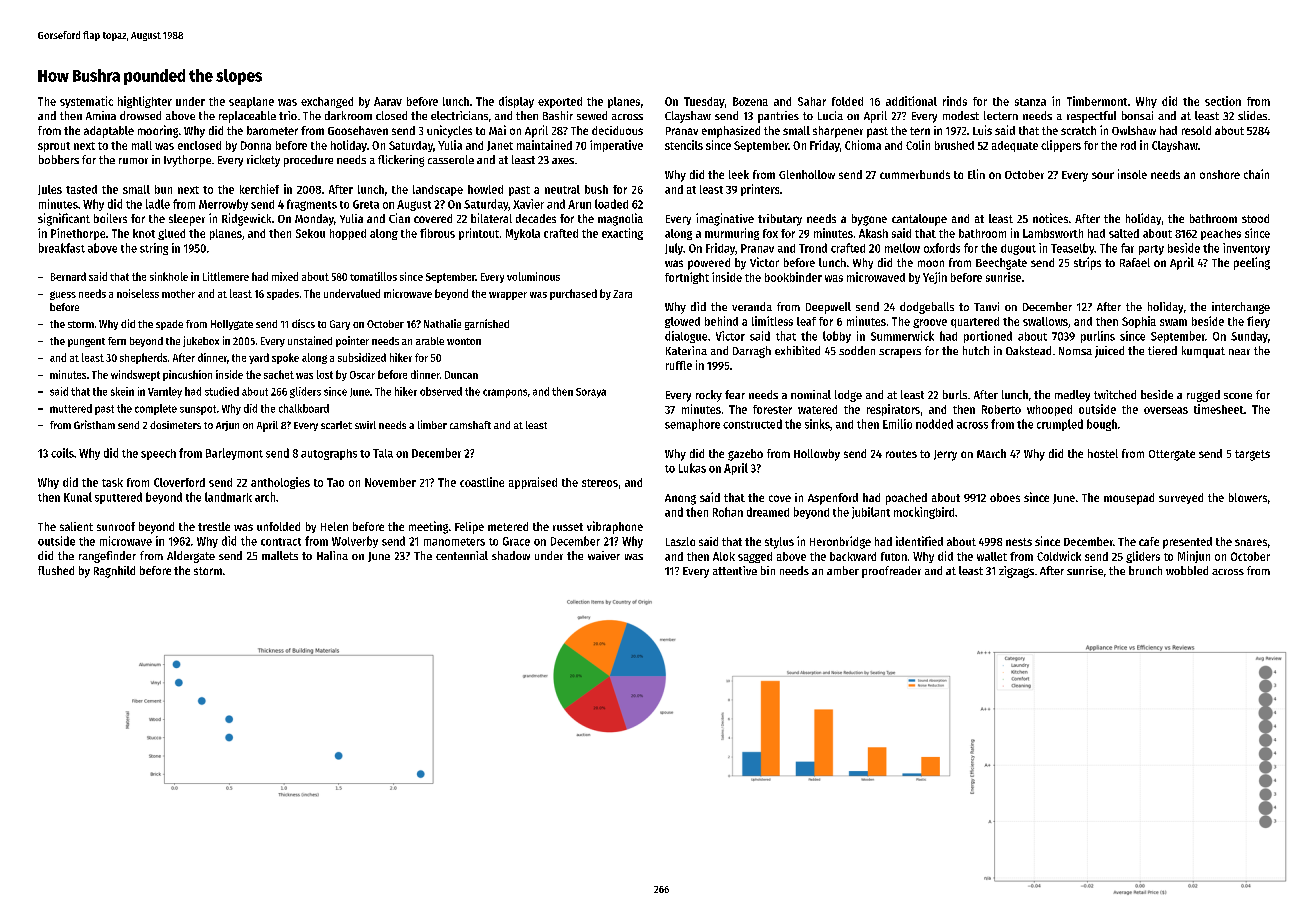 The image size is (1308, 924). What do you see at coordinates (1103, 453) in the screenshot?
I see `hostel` at bounding box center [1103, 453].
